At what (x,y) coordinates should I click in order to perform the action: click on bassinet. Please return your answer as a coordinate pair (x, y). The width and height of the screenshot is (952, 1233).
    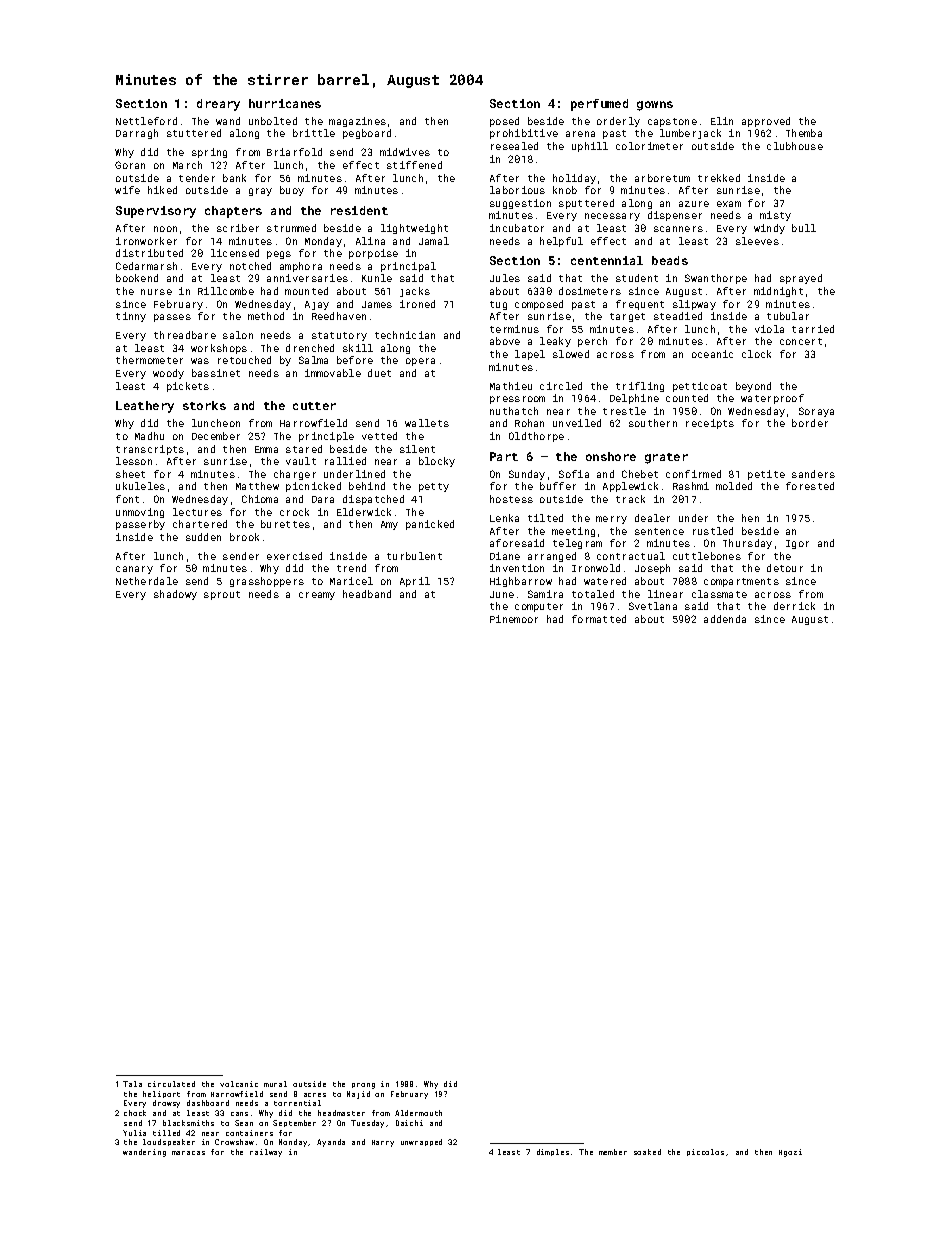
    Looking at the image, I should click on (216, 373).
